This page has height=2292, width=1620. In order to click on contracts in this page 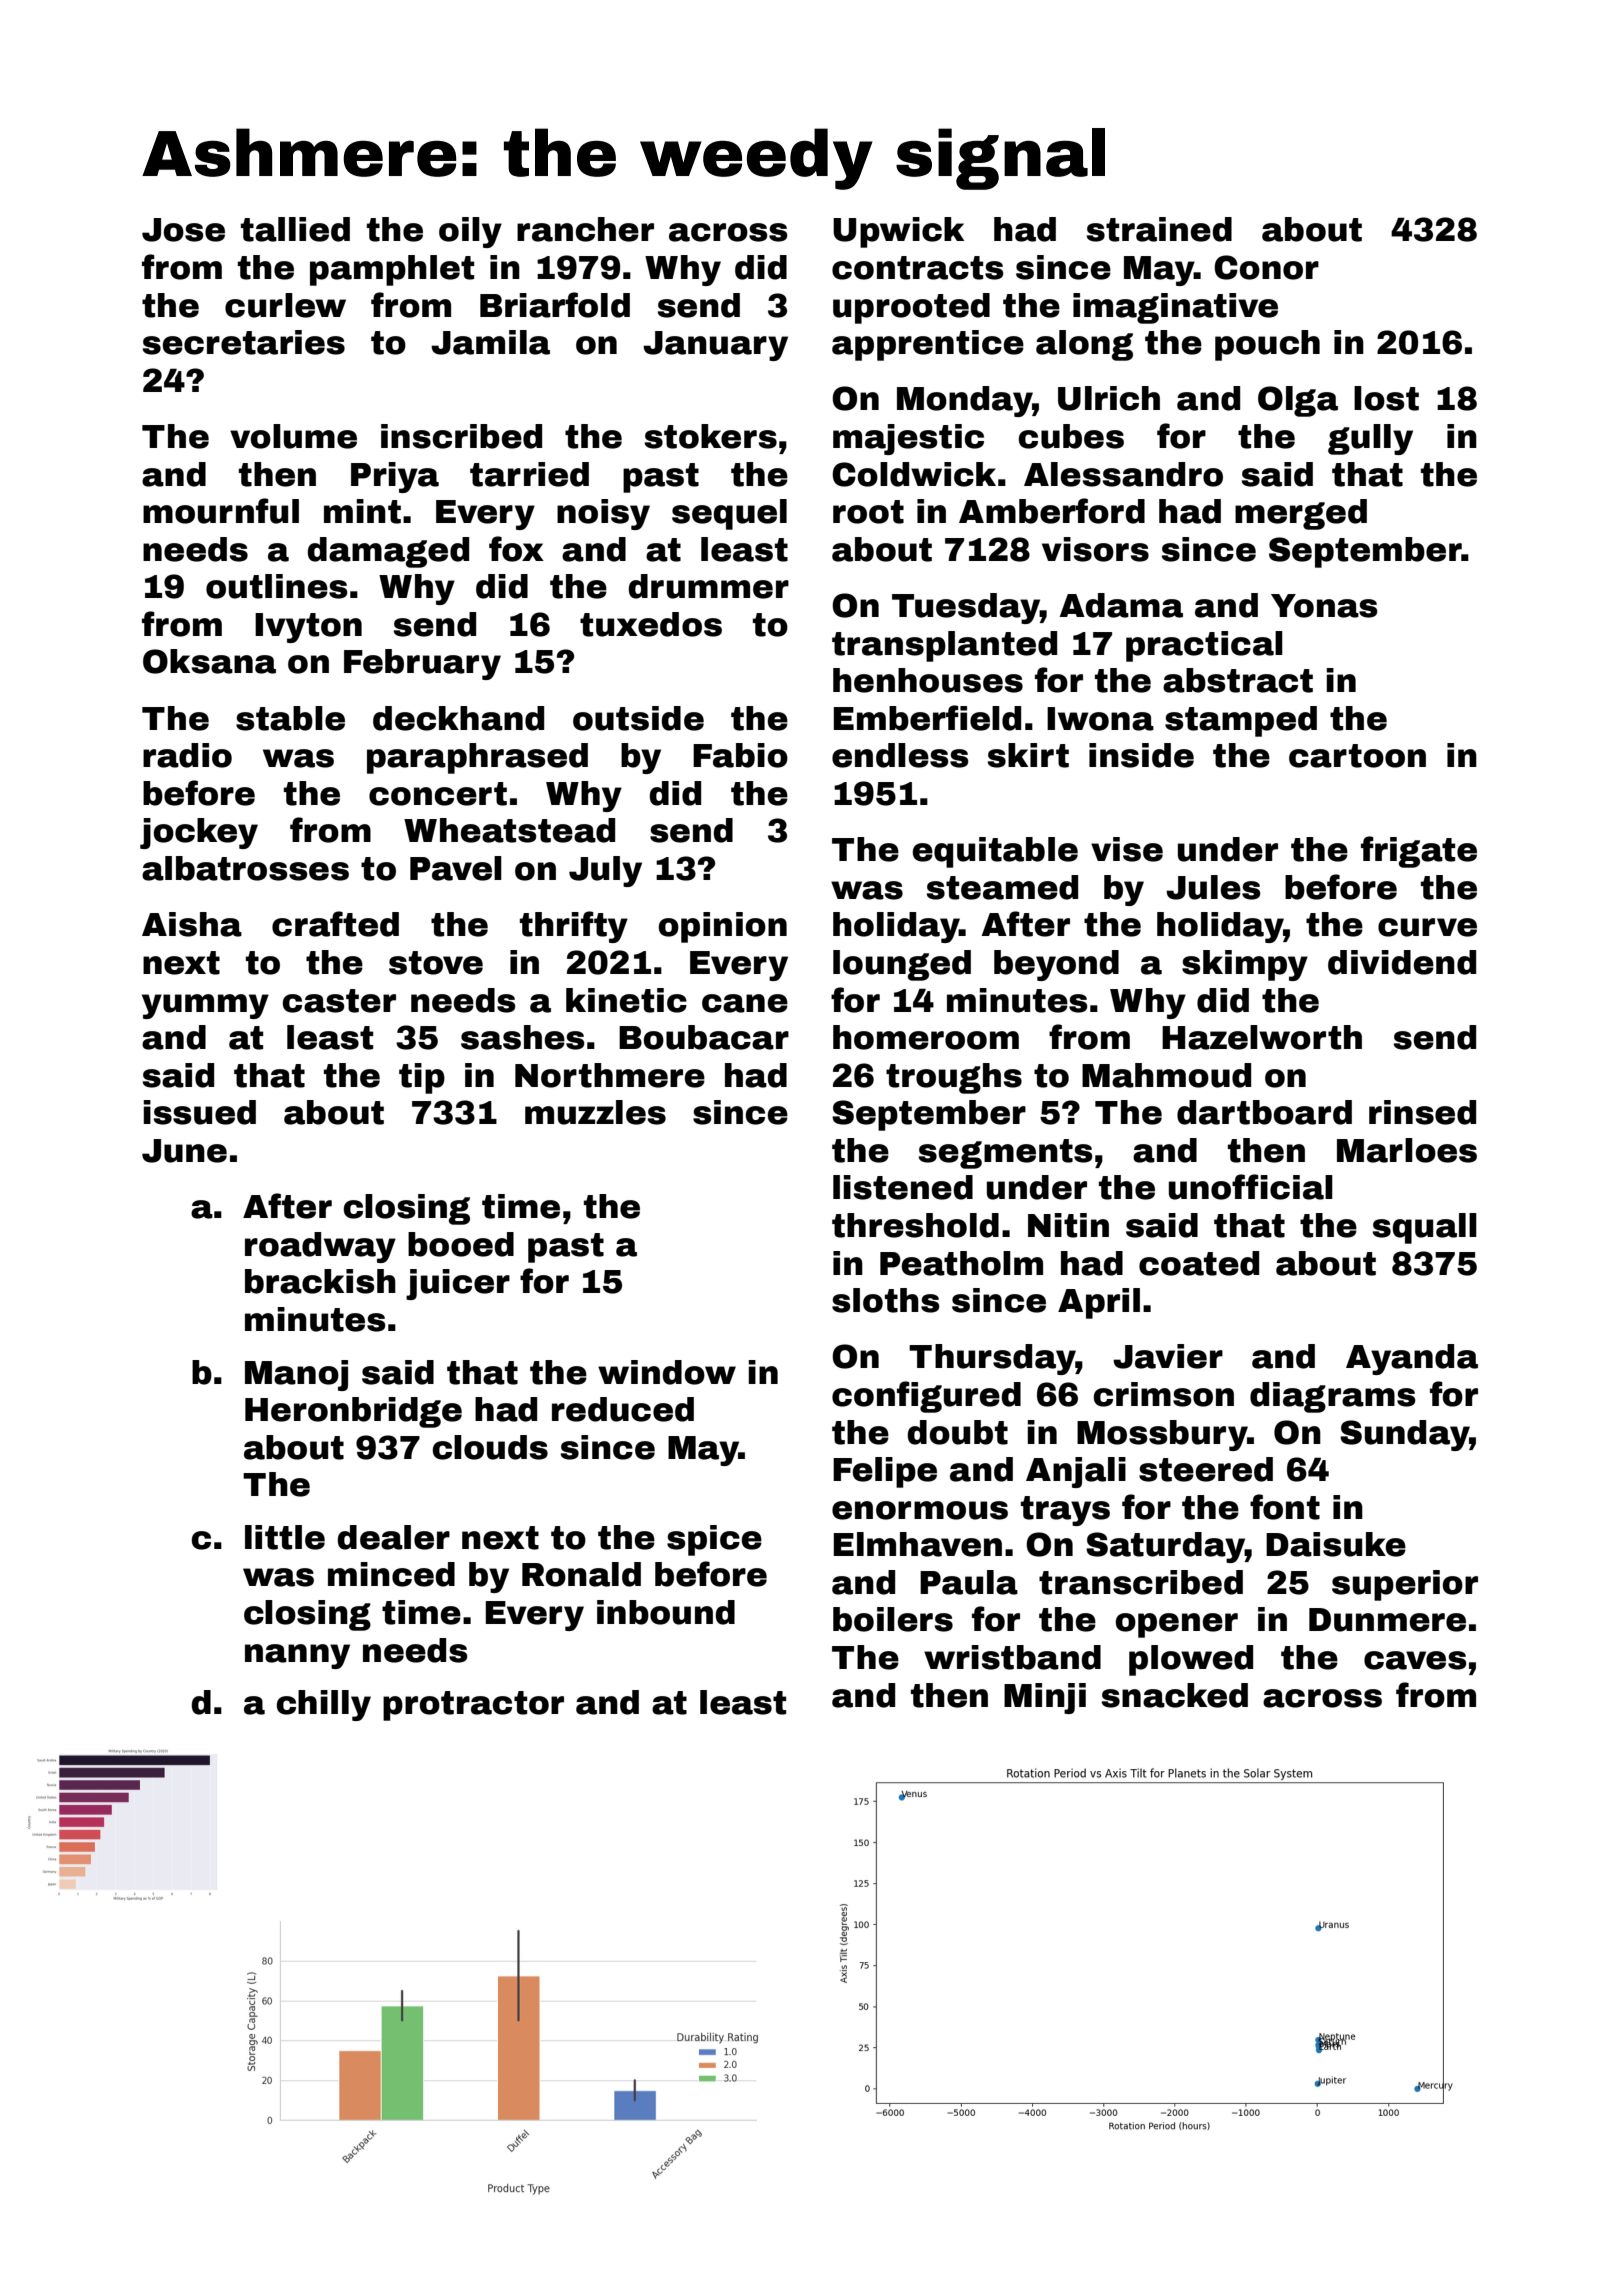, I will do `click(918, 268)`.
